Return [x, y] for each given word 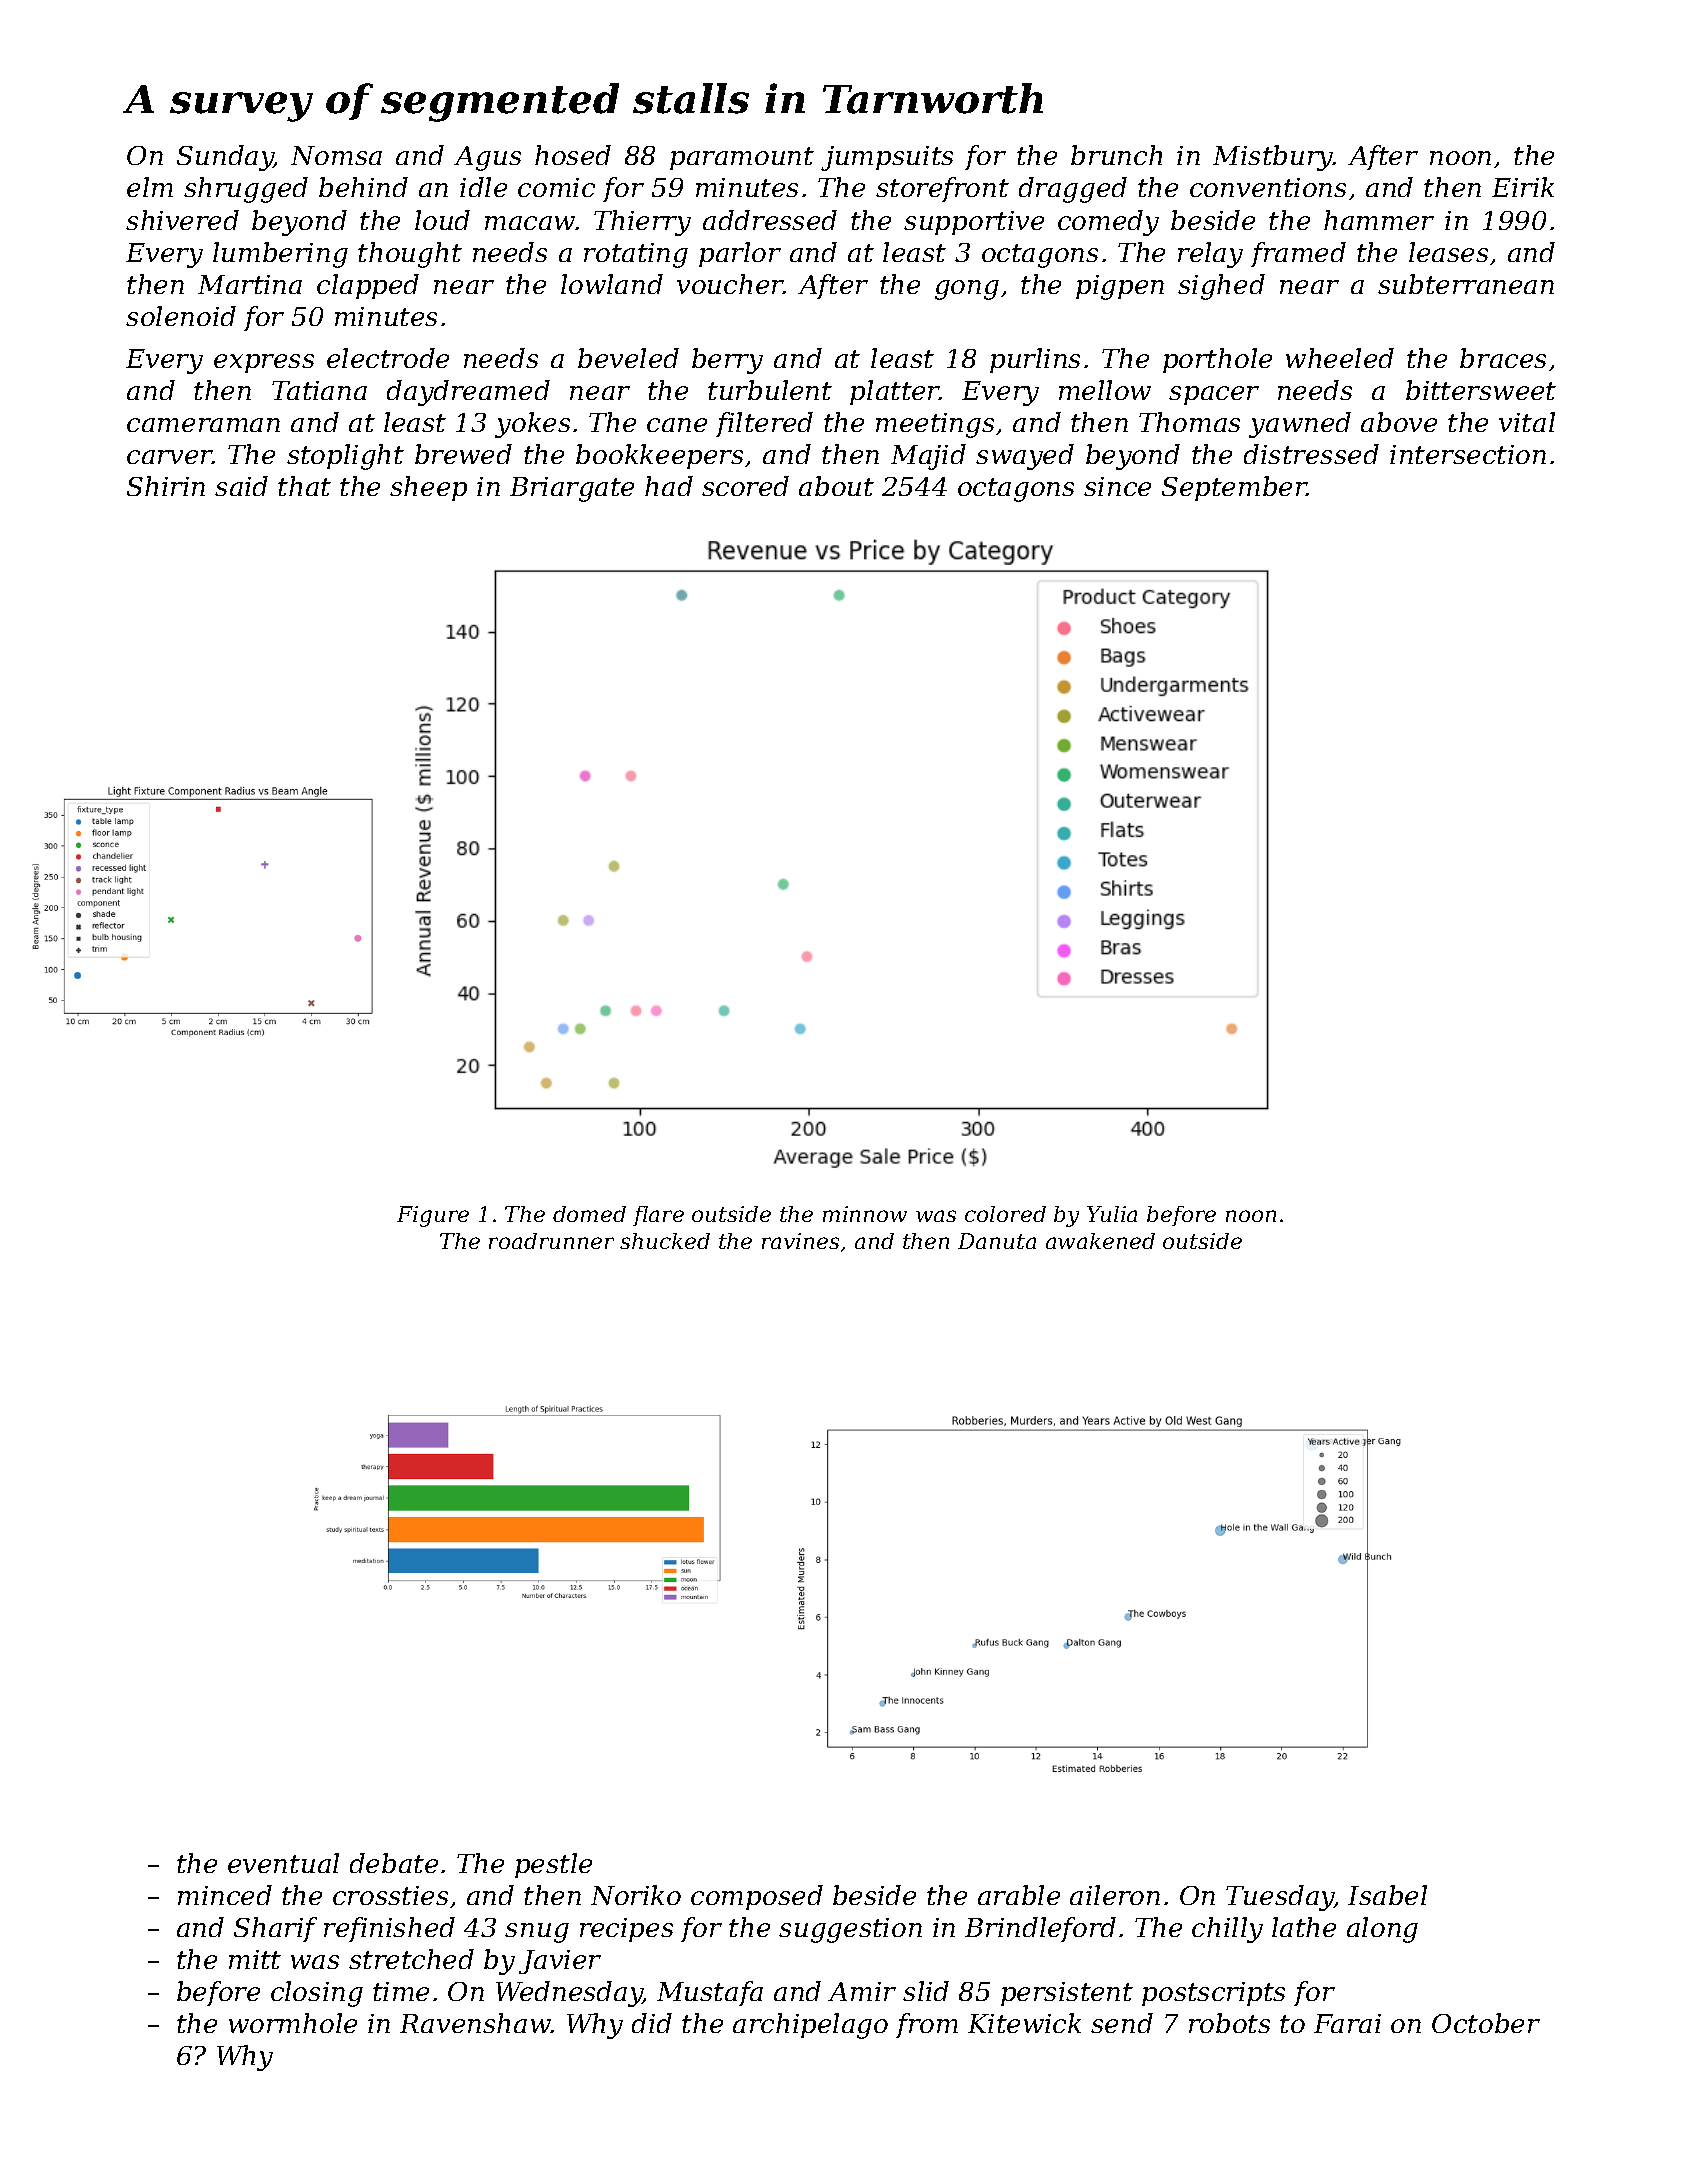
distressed [1311, 454]
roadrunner [551, 1241]
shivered [182, 220]
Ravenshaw [475, 2023]
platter [895, 392]
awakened [1100, 1241]
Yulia [1112, 1214]
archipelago [810, 2026]
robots [1229, 2023]
